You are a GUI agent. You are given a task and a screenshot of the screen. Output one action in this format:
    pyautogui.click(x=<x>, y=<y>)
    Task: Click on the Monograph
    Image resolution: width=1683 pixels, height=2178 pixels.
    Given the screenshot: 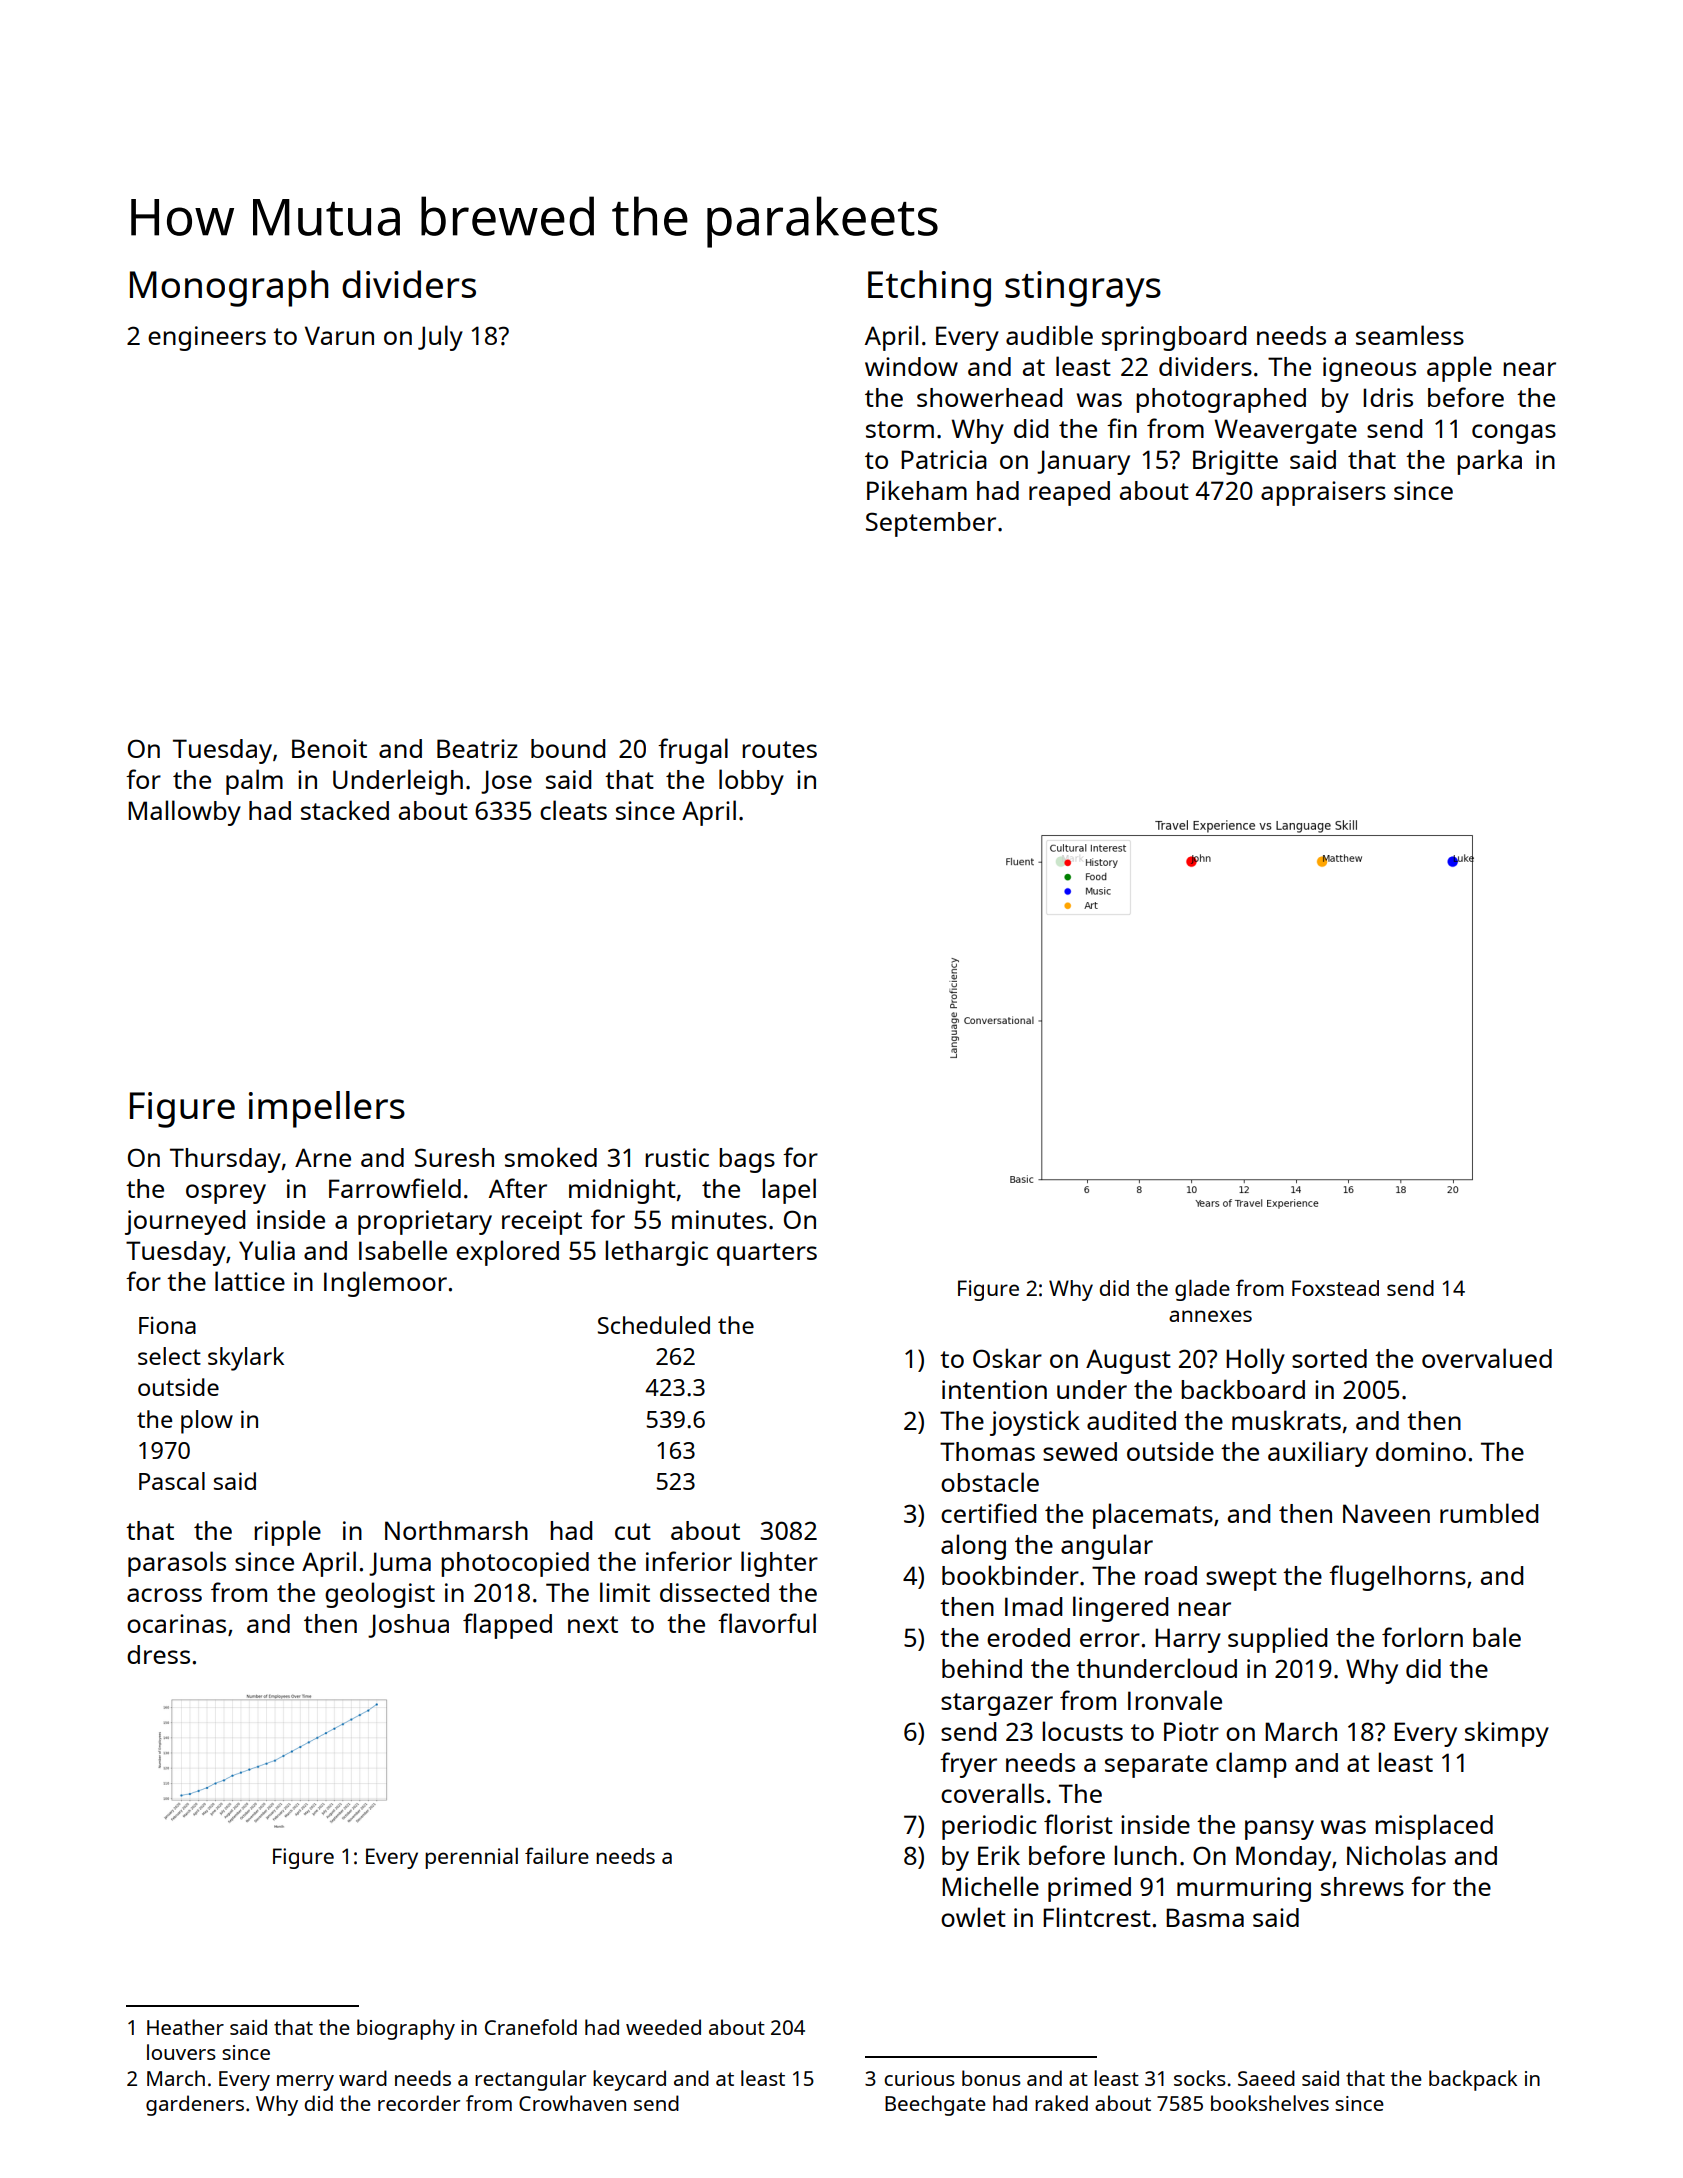 What is the action you would take?
    pyautogui.click(x=229, y=288)
